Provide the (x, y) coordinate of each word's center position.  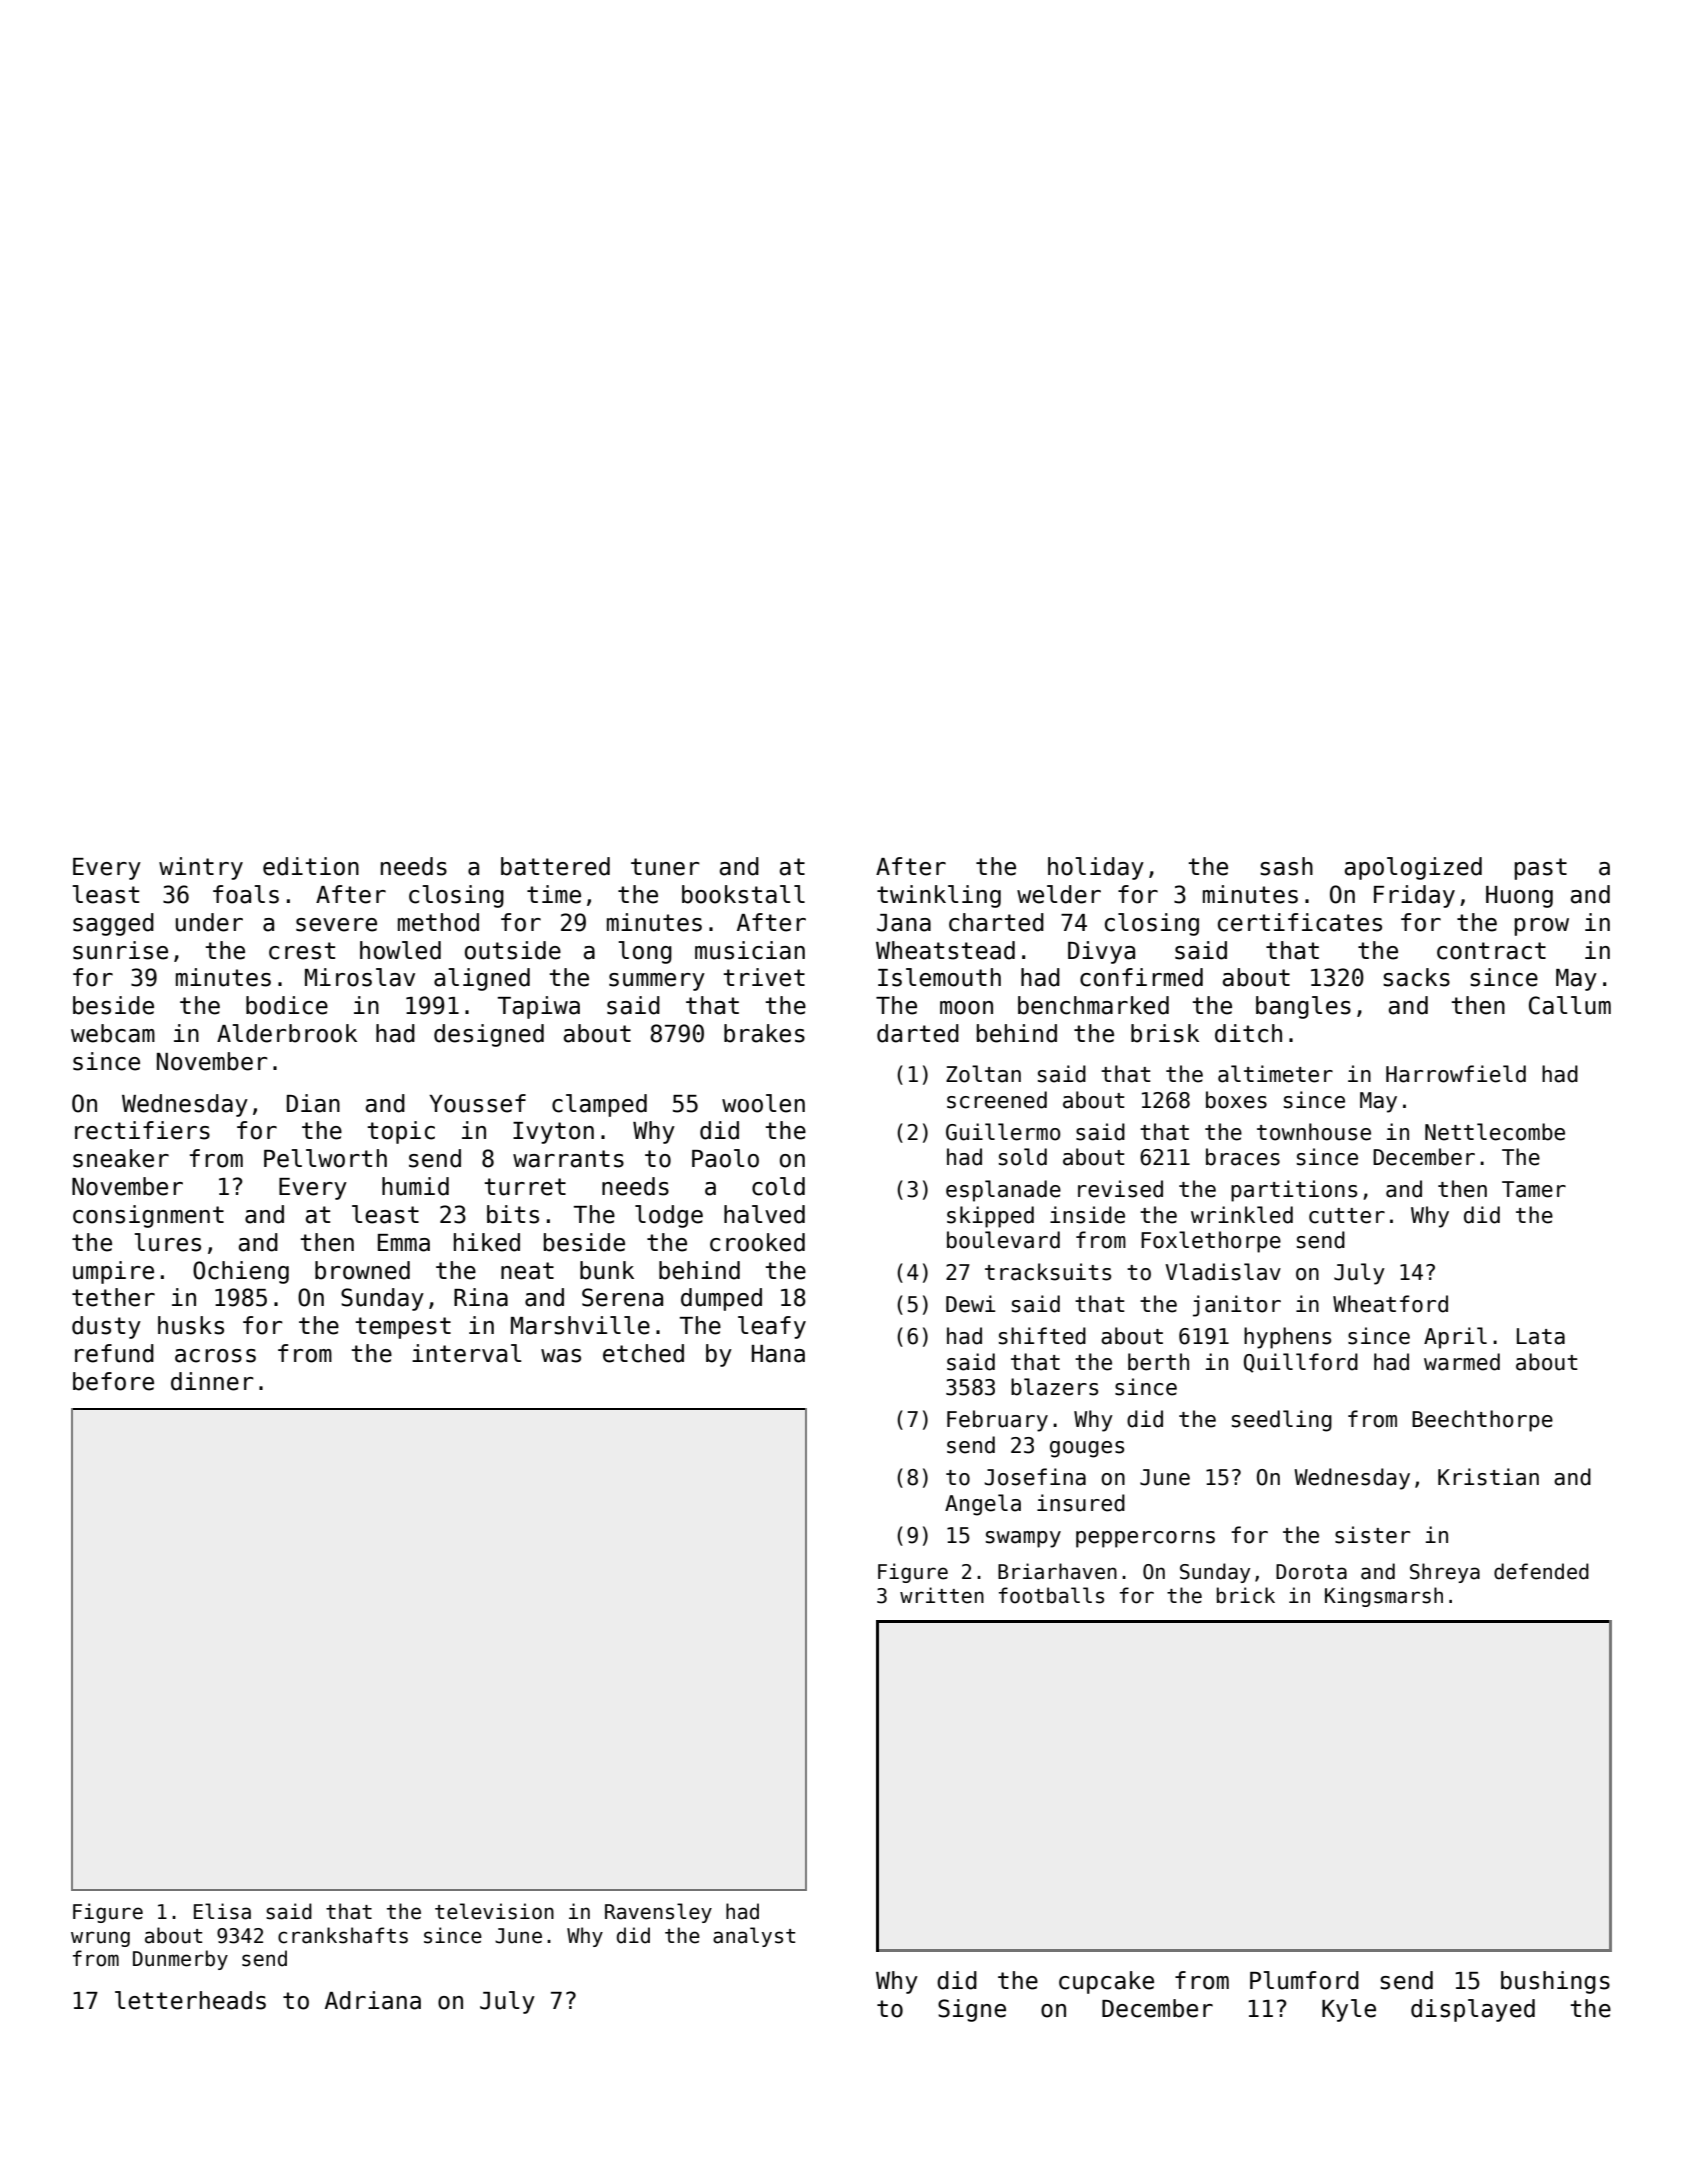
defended (1541, 1571)
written (942, 1595)
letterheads (190, 2000)
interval (466, 1353)
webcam (113, 1033)
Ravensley (658, 1913)
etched (643, 1353)
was (561, 1356)
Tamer (1534, 1189)
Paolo (725, 1158)
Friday (1414, 896)
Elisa (222, 1911)
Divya (1101, 952)
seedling (1282, 1421)
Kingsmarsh (1384, 1597)
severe (336, 925)
